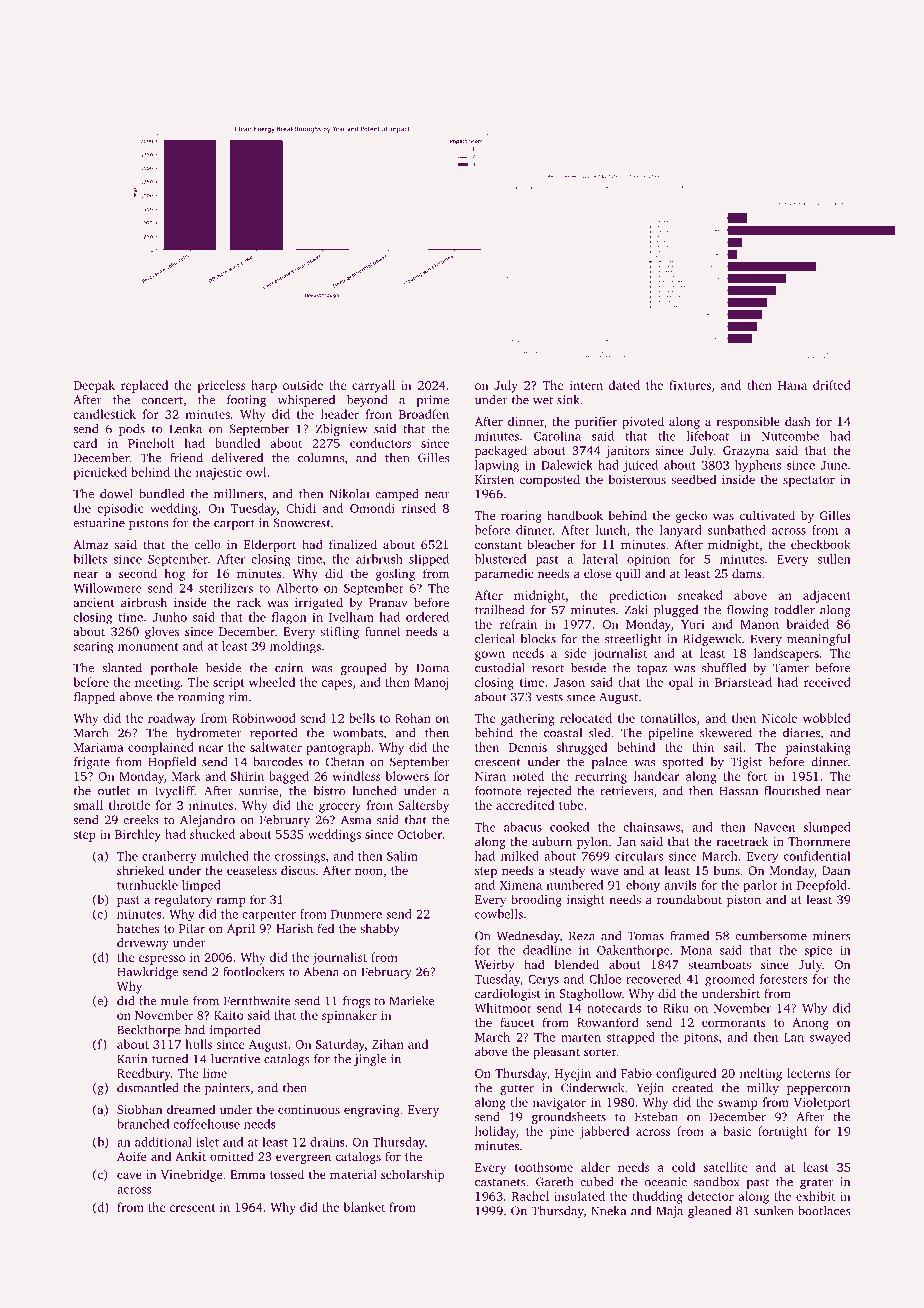 Image resolution: width=924 pixels, height=1308 pixels. Describe the element at coordinates (140, 870) in the screenshot. I see `shrieked` at that location.
